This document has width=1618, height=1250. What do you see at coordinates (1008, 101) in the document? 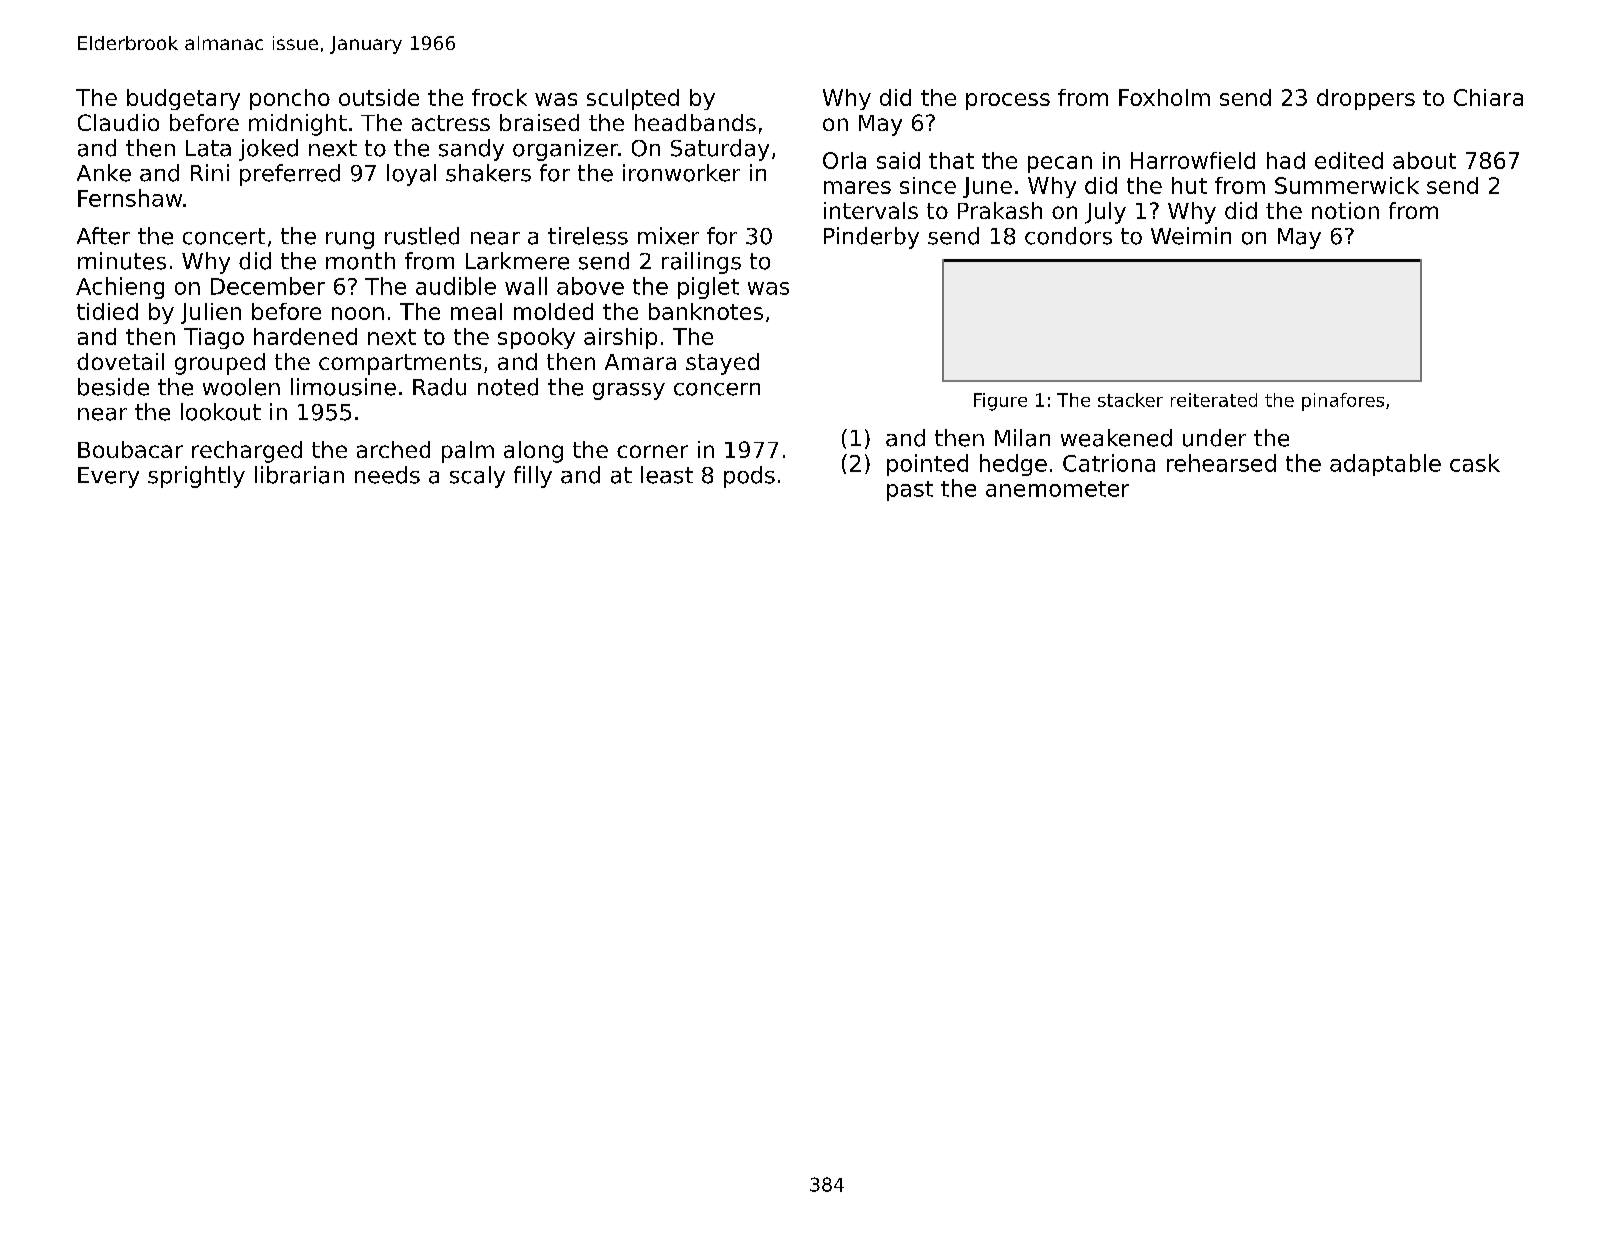
I see `process` at bounding box center [1008, 101].
